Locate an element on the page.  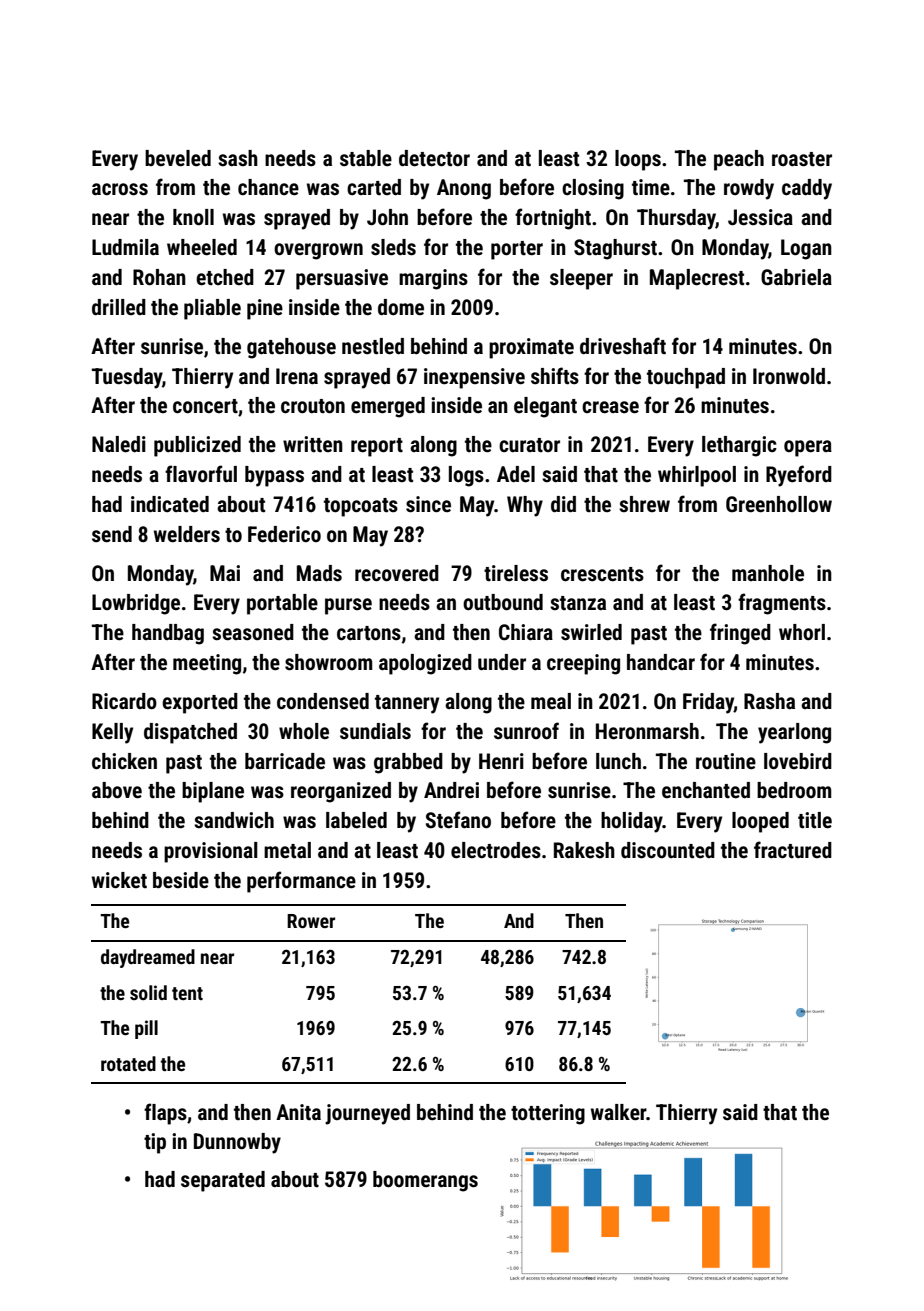
tip is located at coordinates (155, 1143).
